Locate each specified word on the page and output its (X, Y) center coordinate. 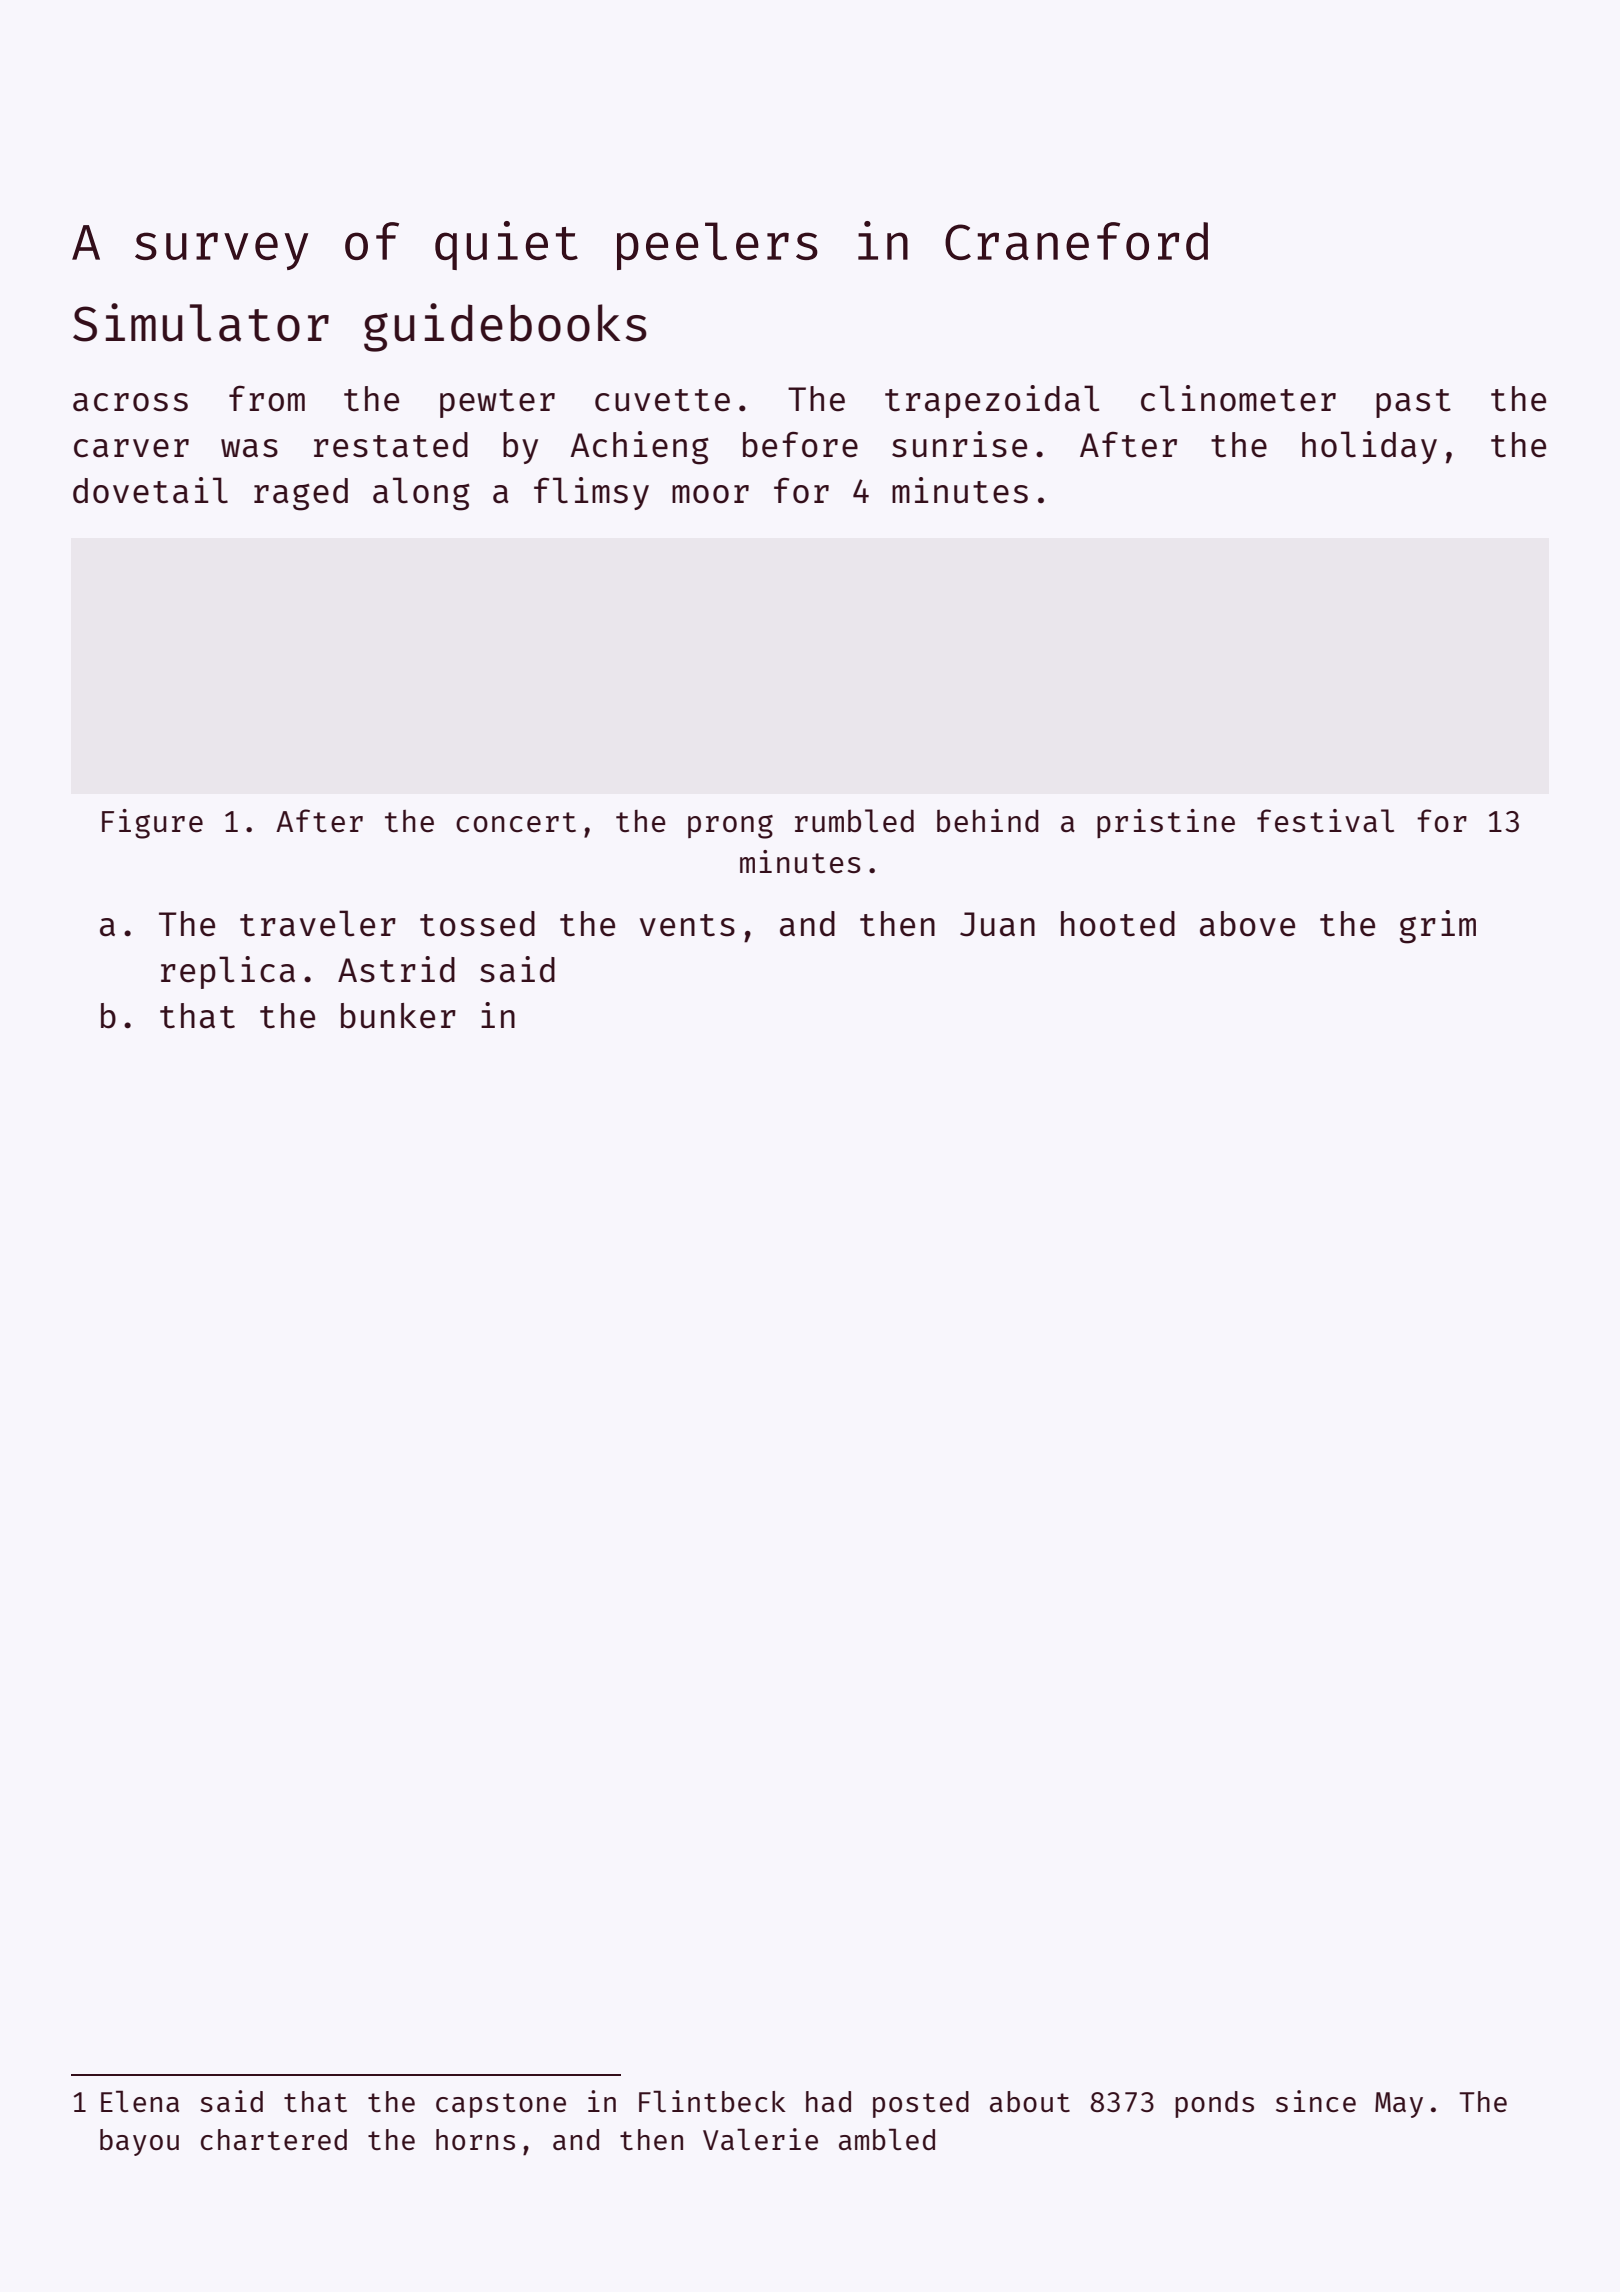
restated (391, 445)
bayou (139, 2142)
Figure (152, 824)
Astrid (396, 969)
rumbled (854, 820)
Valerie (760, 2139)
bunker (398, 1016)
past (1413, 403)
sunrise (959, 444)
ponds (1214, 2104)
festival (1325, 820)
